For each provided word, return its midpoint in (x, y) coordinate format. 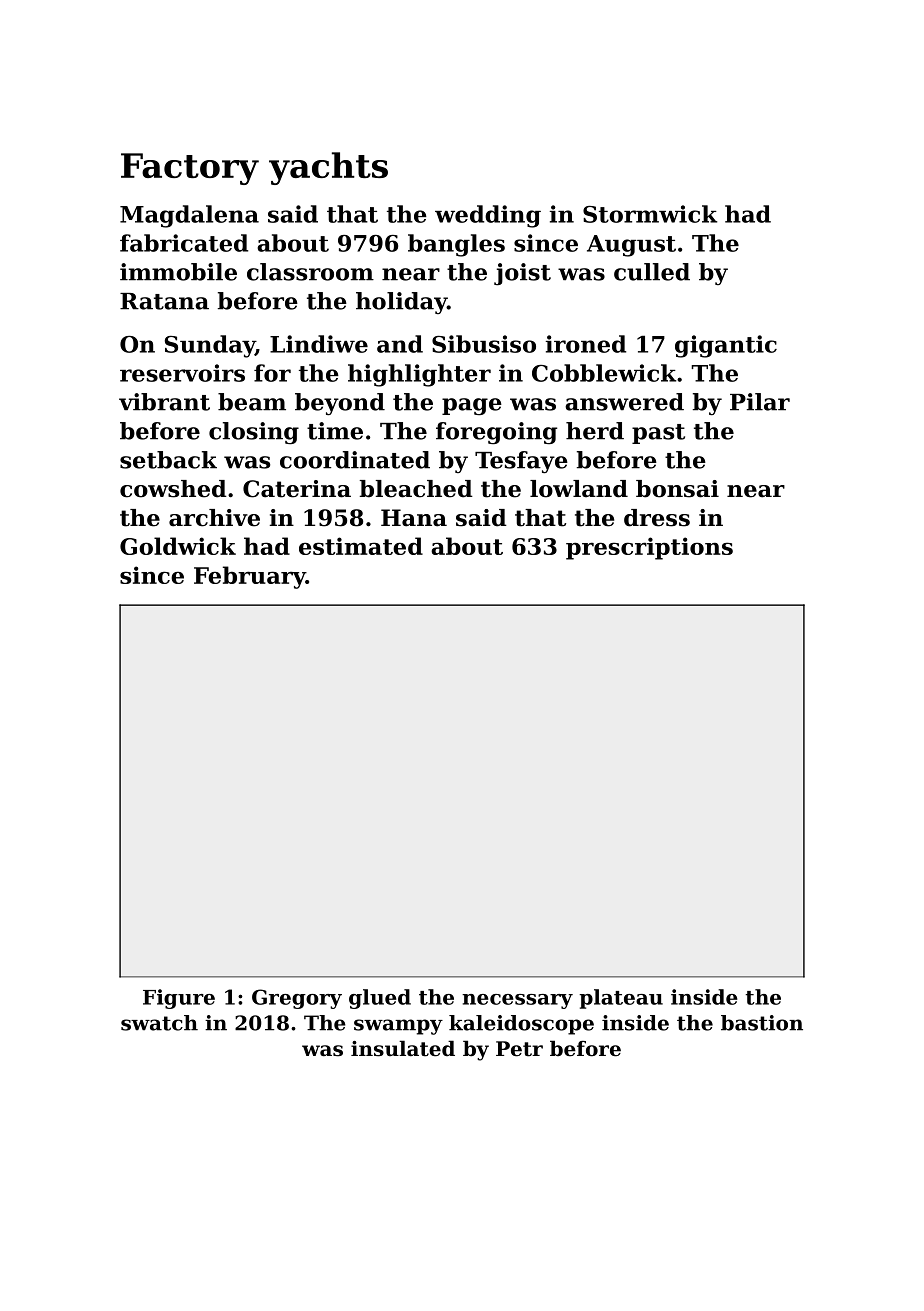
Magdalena (189, 216)
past (658, 434)
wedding (488, 216)
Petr (519, 1049)
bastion (762, 1023)
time (335, 431)
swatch (159, 1023)
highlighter (419, 375)
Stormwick (650, 214)
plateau (621, 999)
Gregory (297, 999)
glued (380, 999)
